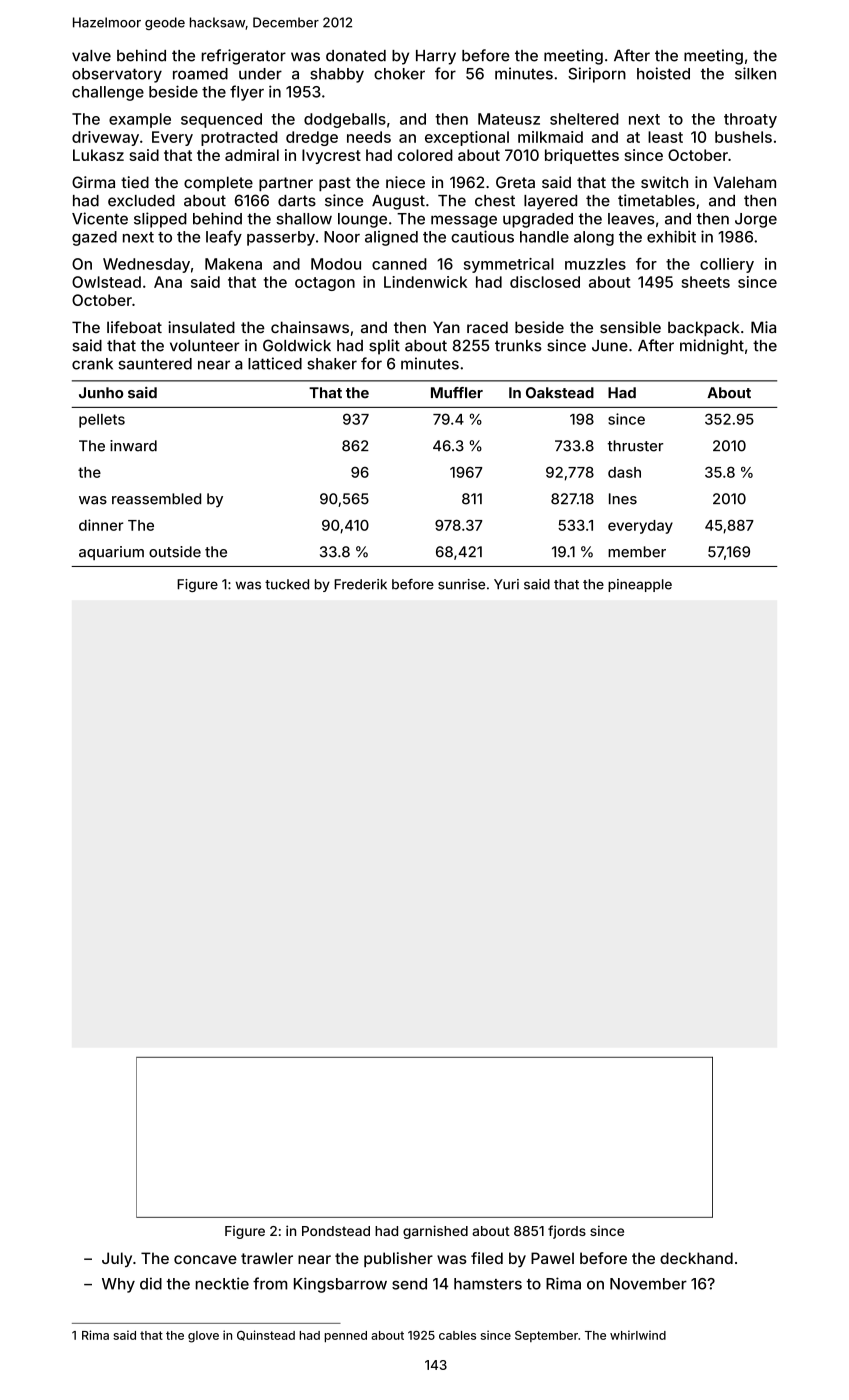  I want to click on pineapple, so click(640, 585).
